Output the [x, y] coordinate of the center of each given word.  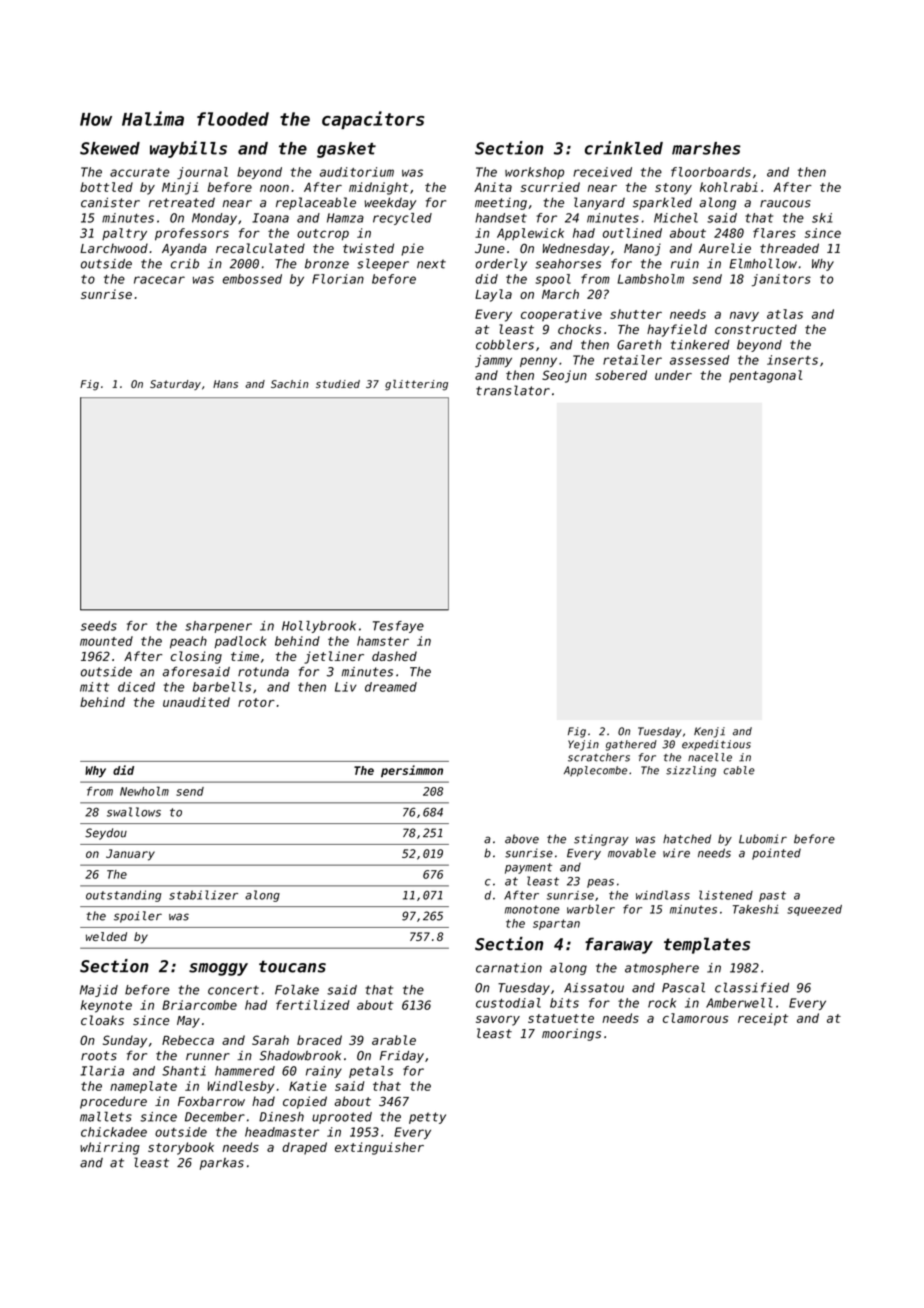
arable [394, 1040]
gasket [346, 150]
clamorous [695, 1018]
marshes [706, 148]
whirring [110, 1148]
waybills [188, 149]
